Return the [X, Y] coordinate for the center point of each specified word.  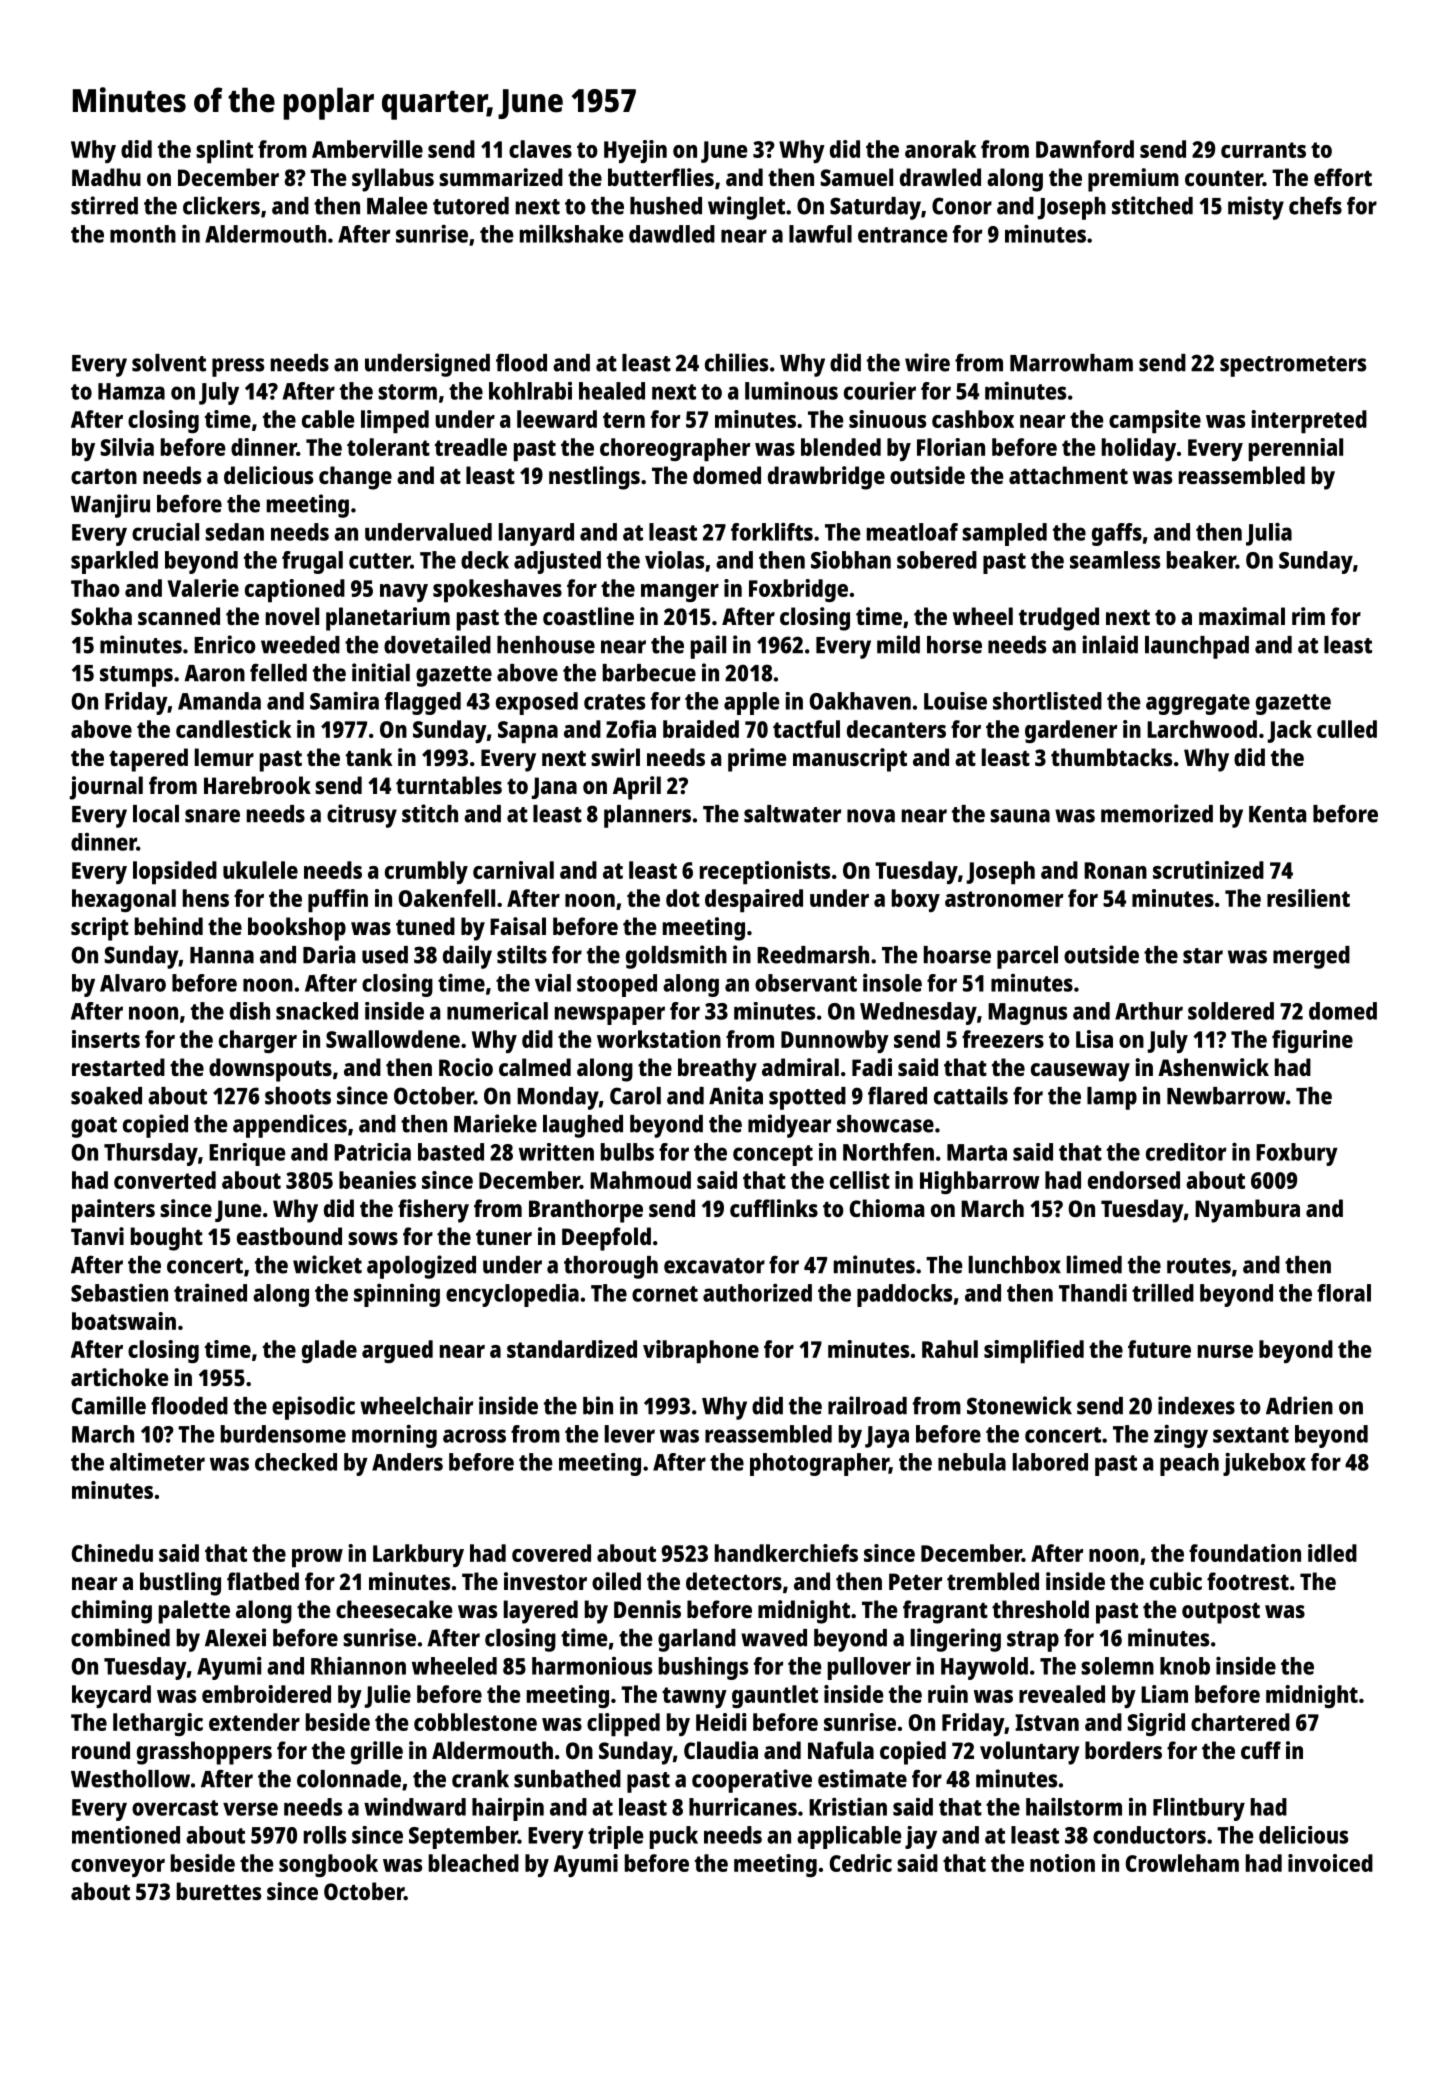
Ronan [1115, 870]
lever [630, 1434]
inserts [106, 1039]
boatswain [124, 1321]
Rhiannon [358, 1666]
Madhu [106, 177]
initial [381, 672]
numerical [497, 1011]
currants [1263, 150]
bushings [703, 1668]
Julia [1269, 534]
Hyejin [635, 151]
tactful [806, 729]
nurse [1225, 1351]
